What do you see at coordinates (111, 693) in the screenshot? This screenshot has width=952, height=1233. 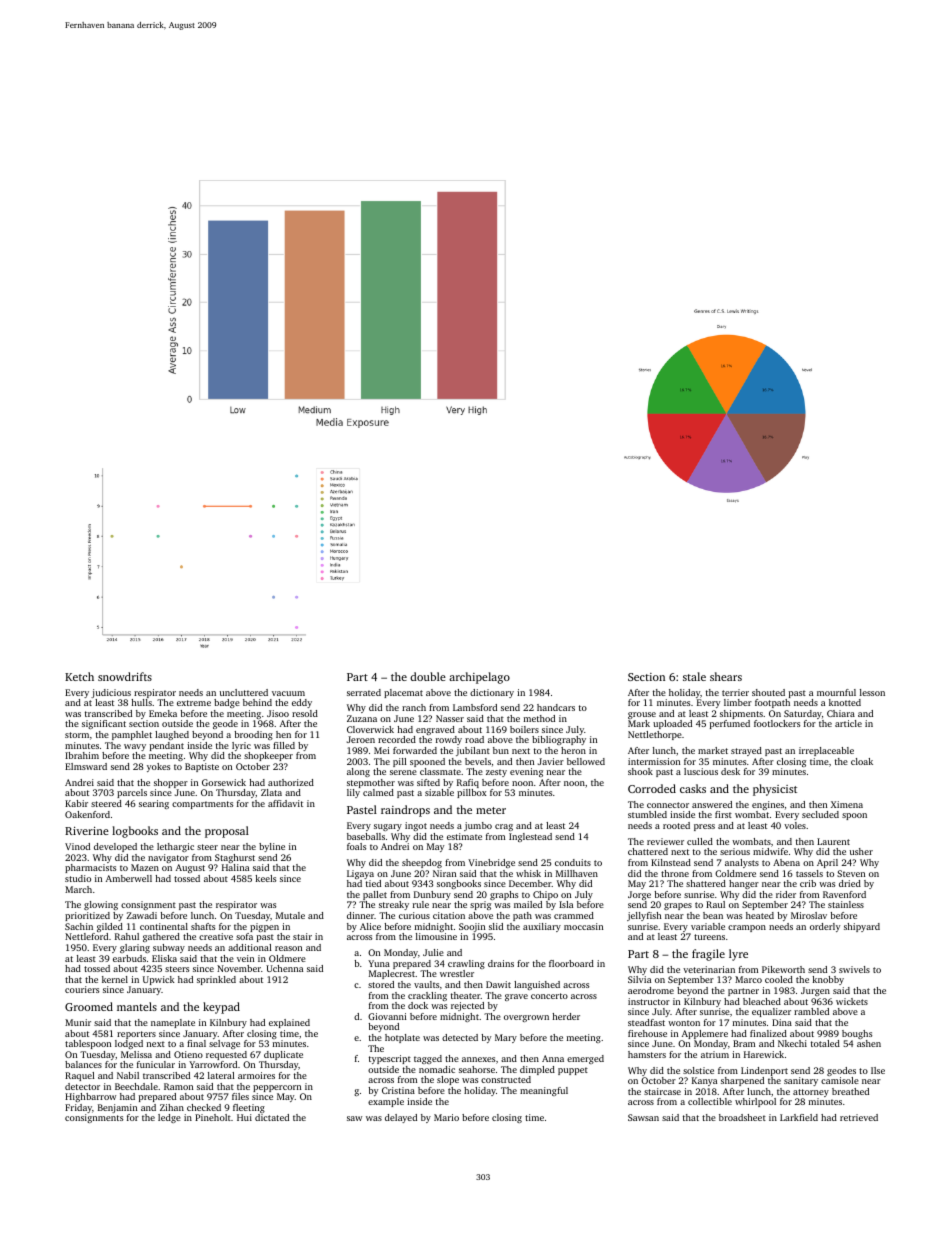 I see `judicious` at bounding box center [111, 693].
